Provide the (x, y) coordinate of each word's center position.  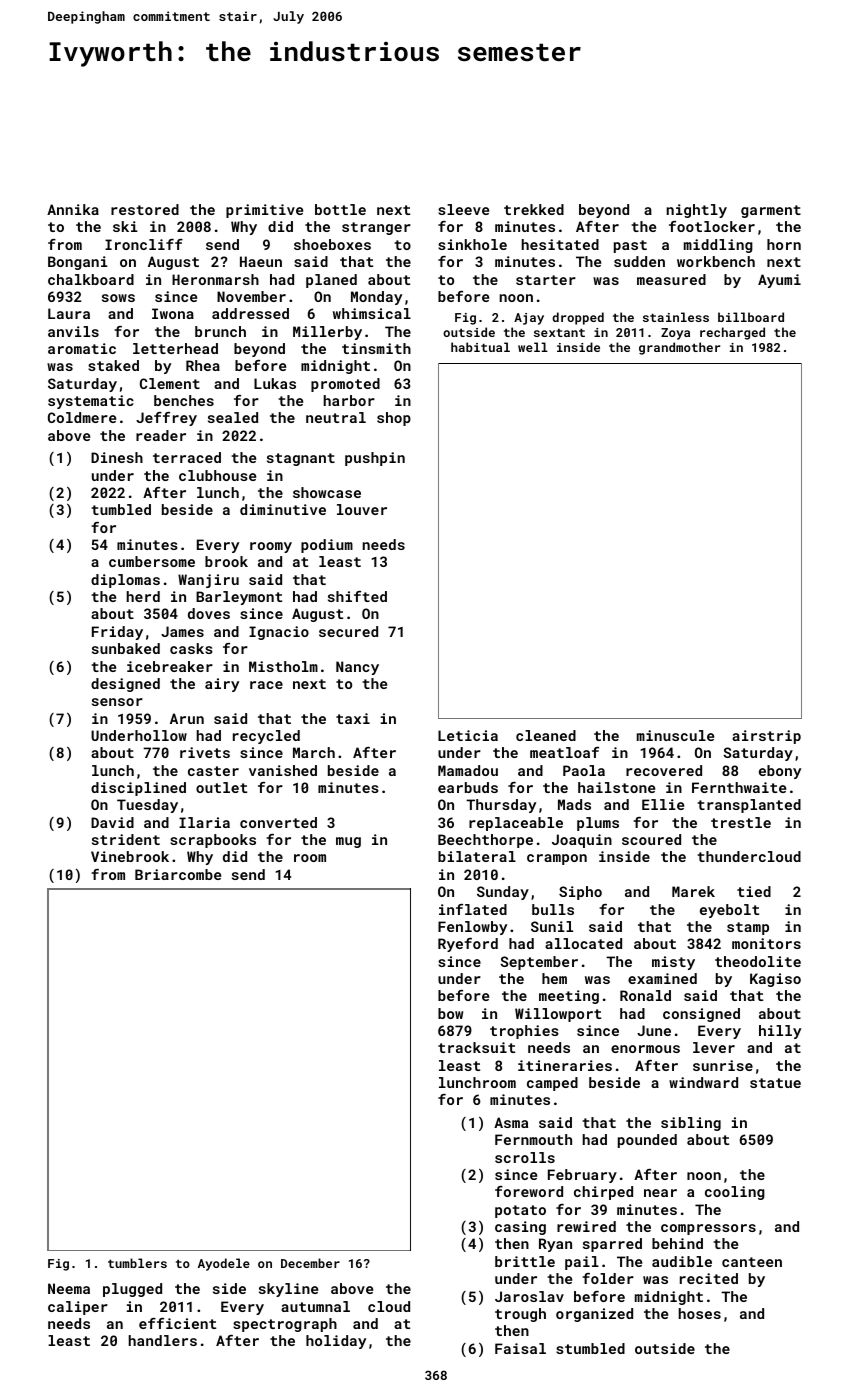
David (112, 822)
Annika (73, 209)
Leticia (468, 735)
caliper (78, 1308)
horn (784, 244)
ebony (780, 772)
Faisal (520, 1348)
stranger (376, 228)
